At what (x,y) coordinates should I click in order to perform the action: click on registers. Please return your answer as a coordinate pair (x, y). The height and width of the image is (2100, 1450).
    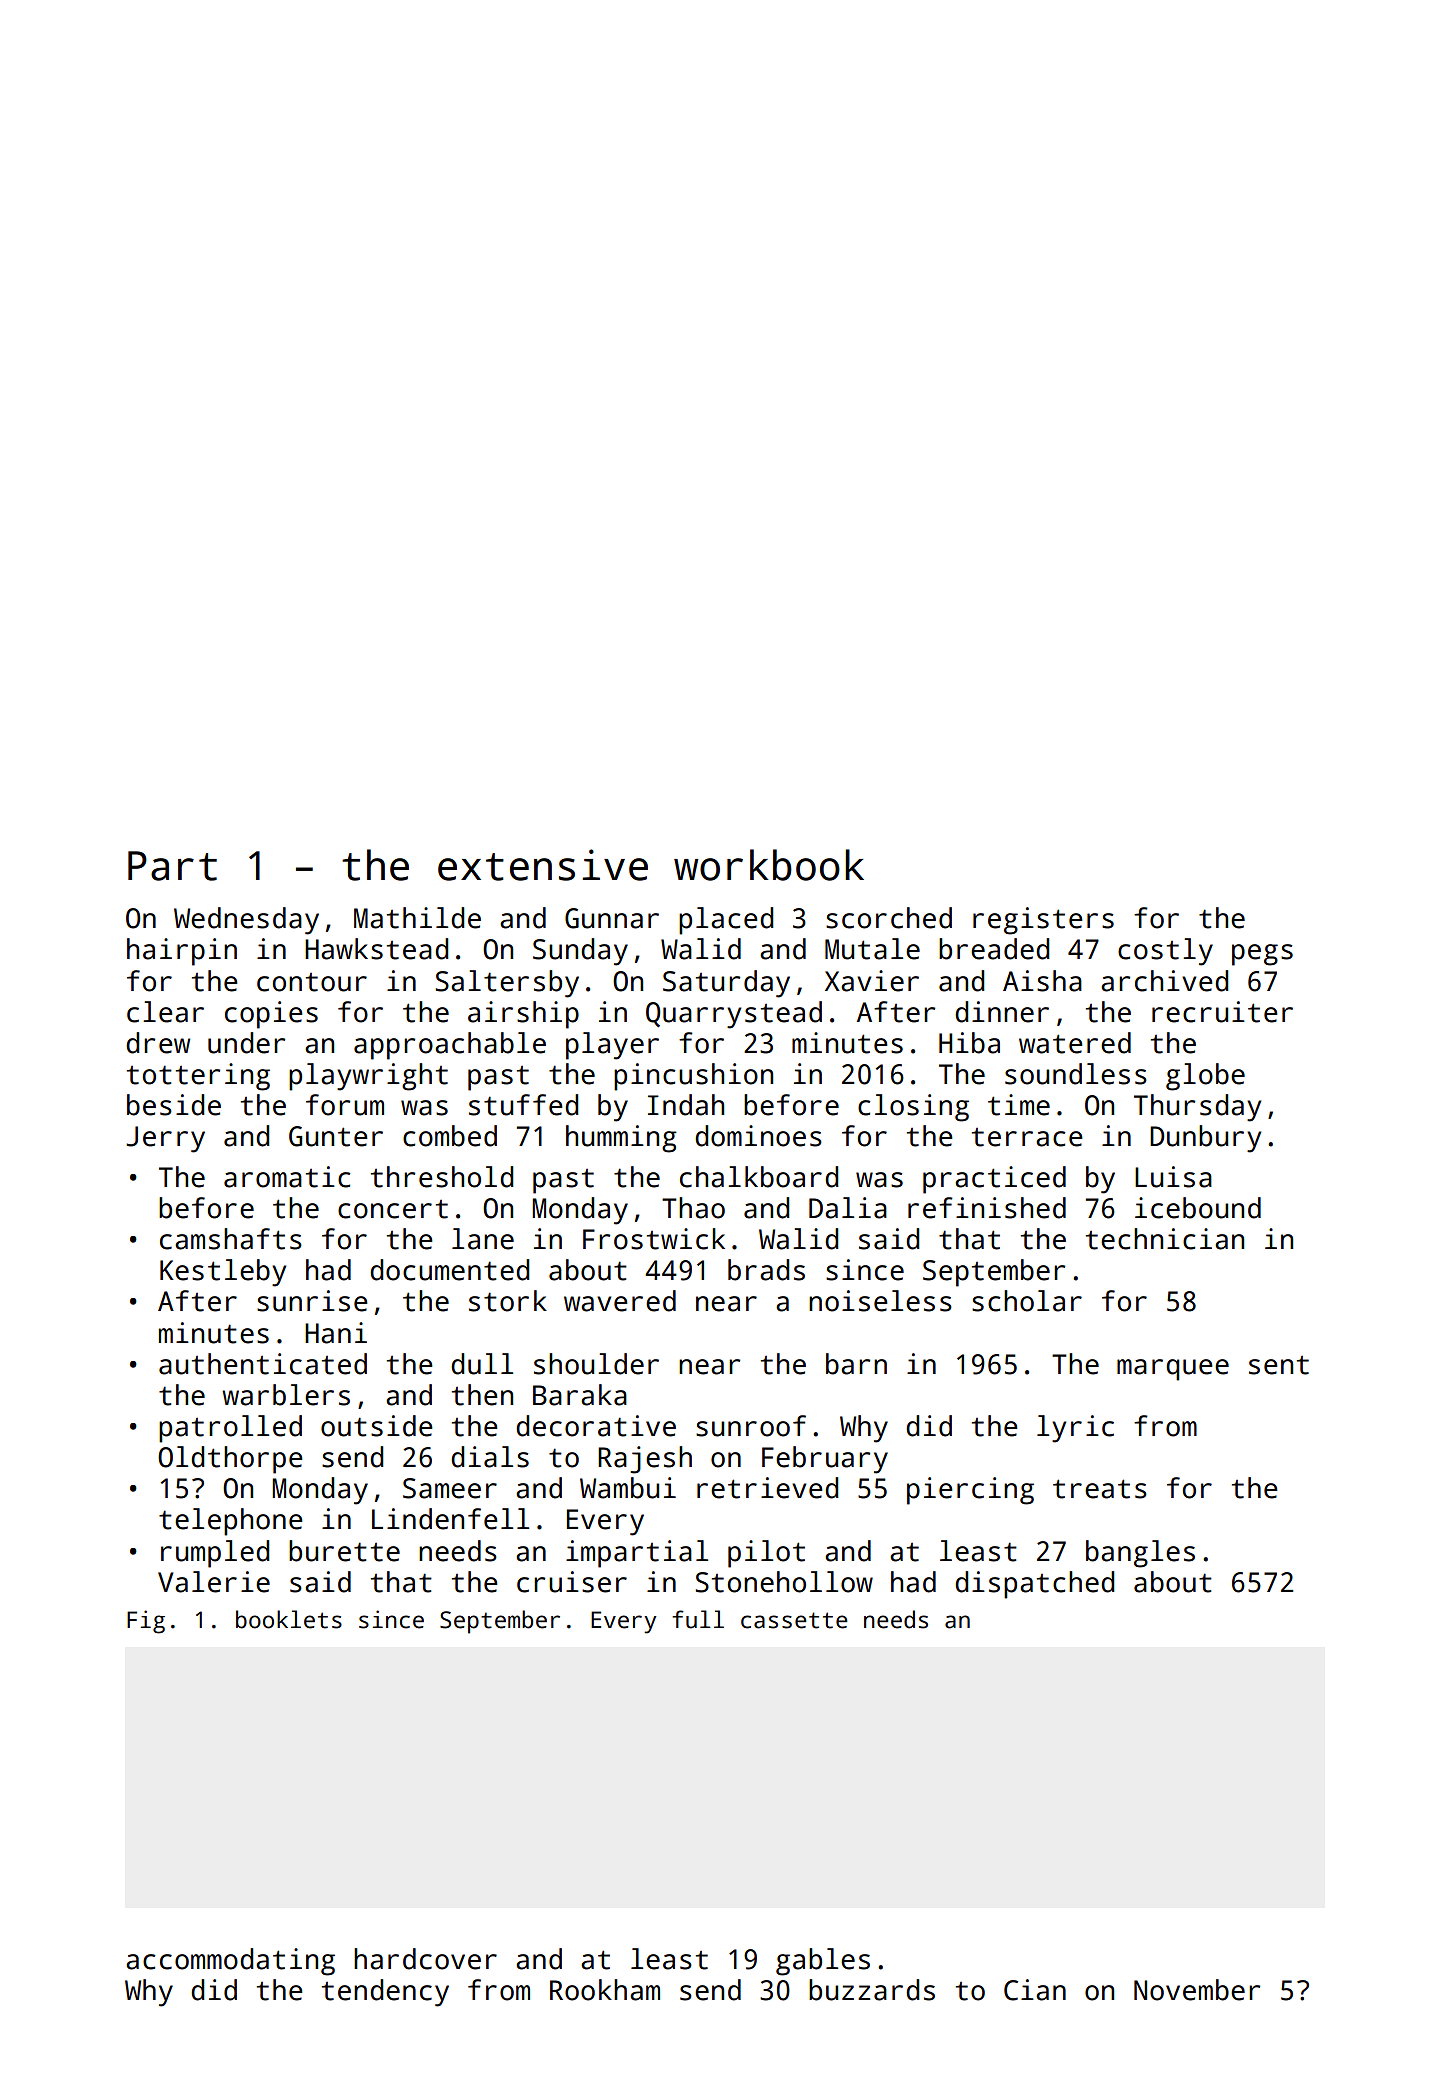
    Looking at the image, I should click on (1043, 921).
